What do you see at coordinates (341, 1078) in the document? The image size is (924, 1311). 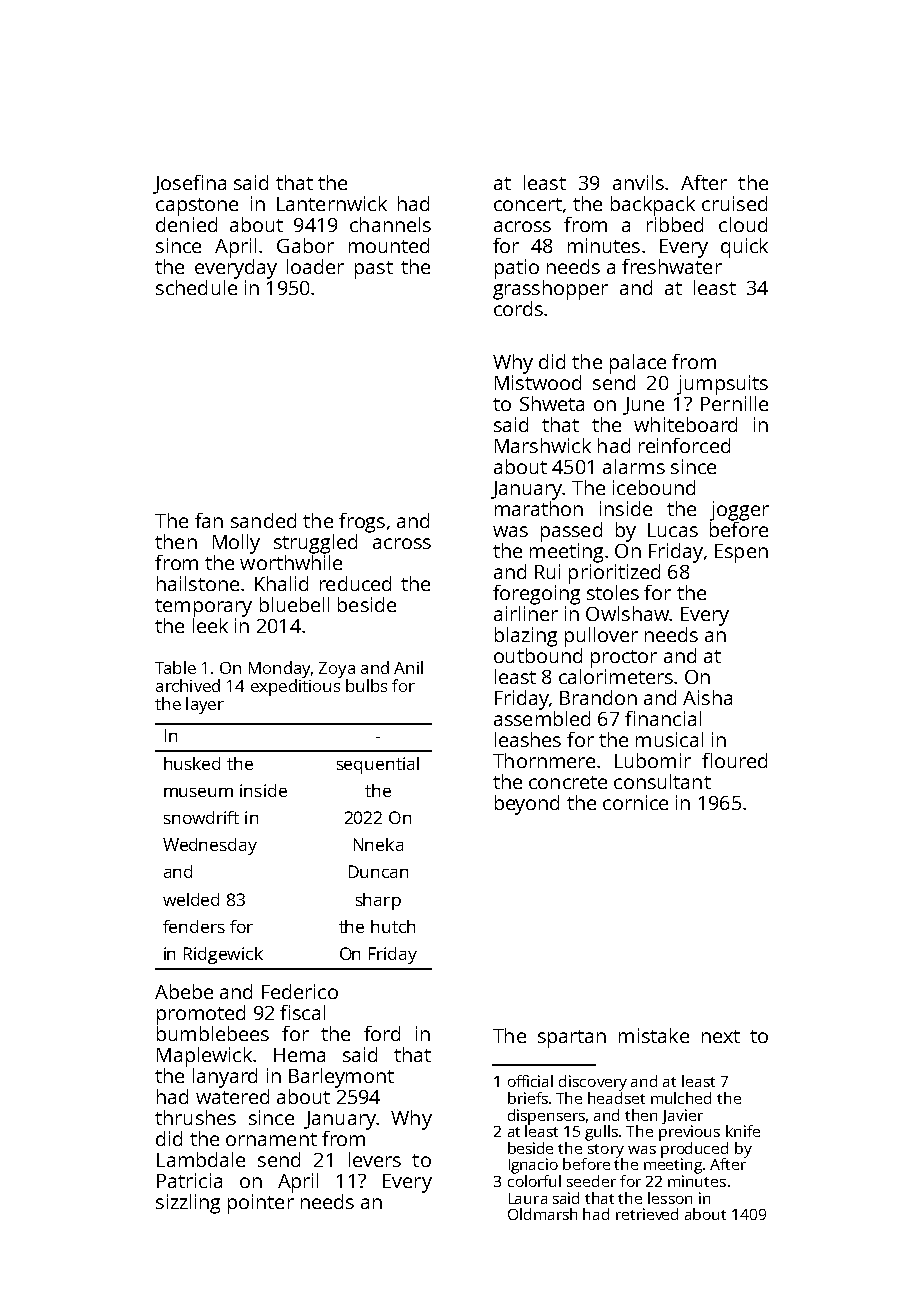 I see `Barleymont` at bounding box center [341, 1078].
